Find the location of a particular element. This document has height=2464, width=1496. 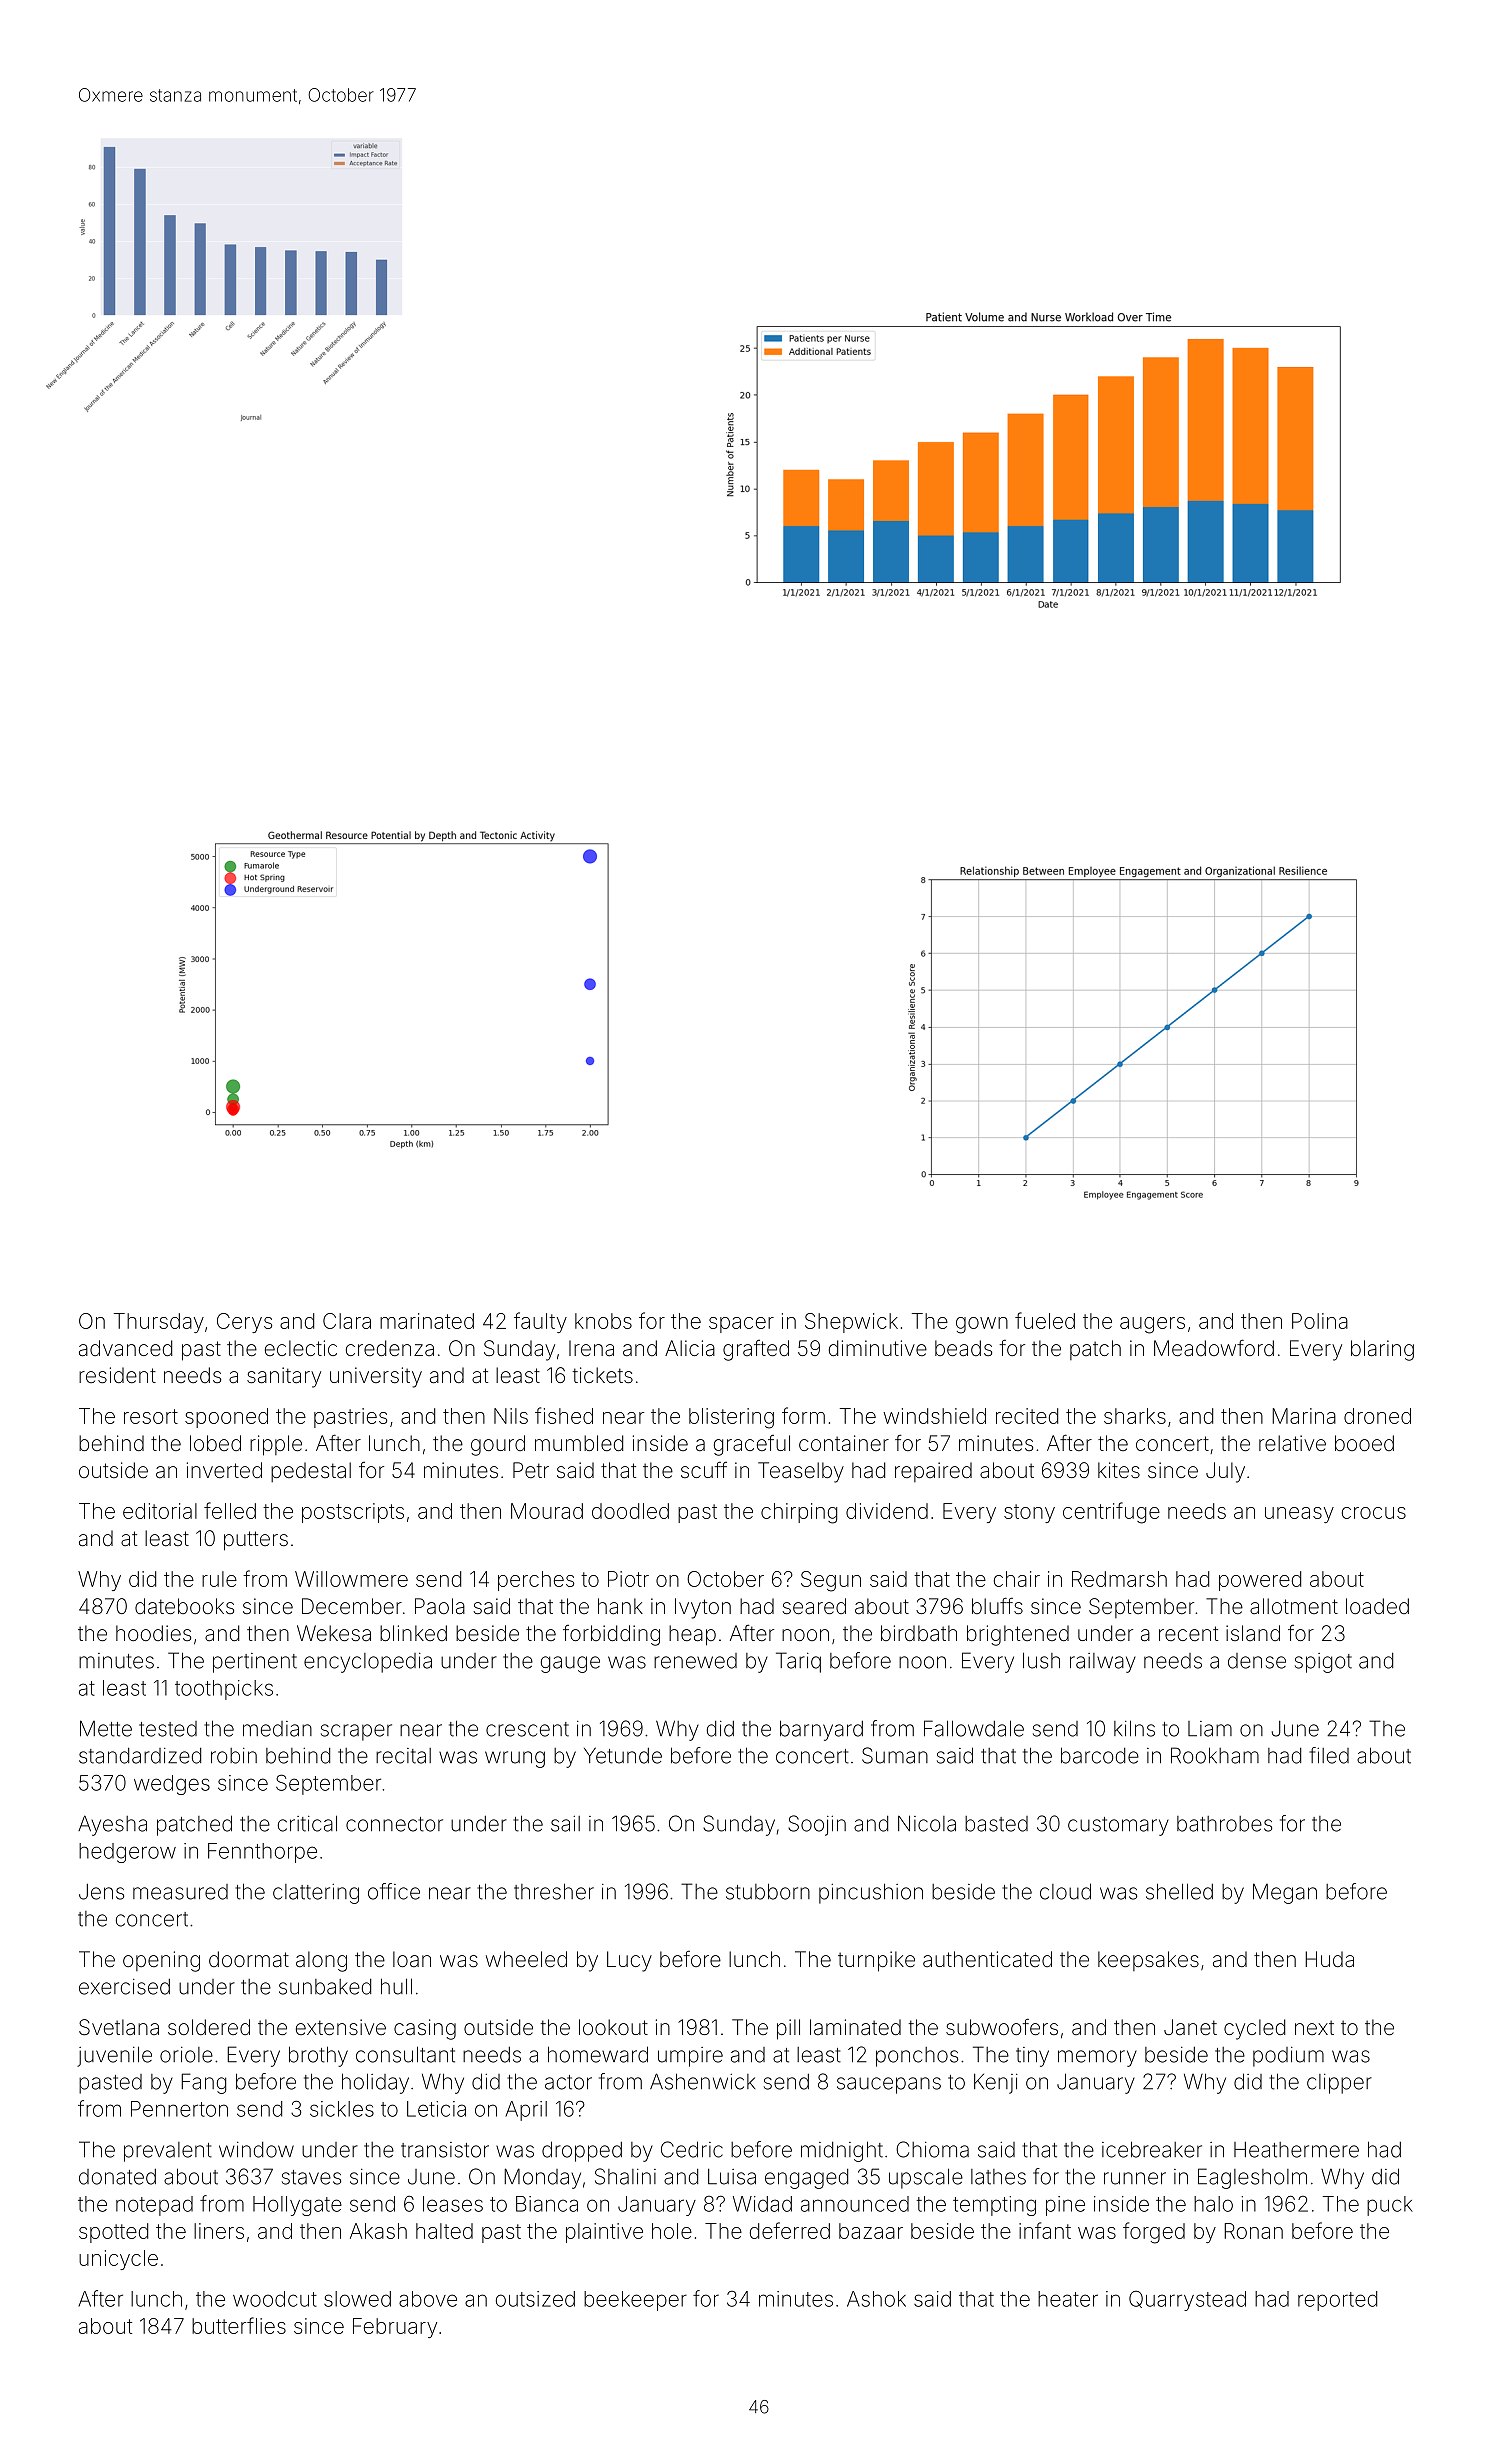

Meadowford is located at coordinates (1214, 1348).
